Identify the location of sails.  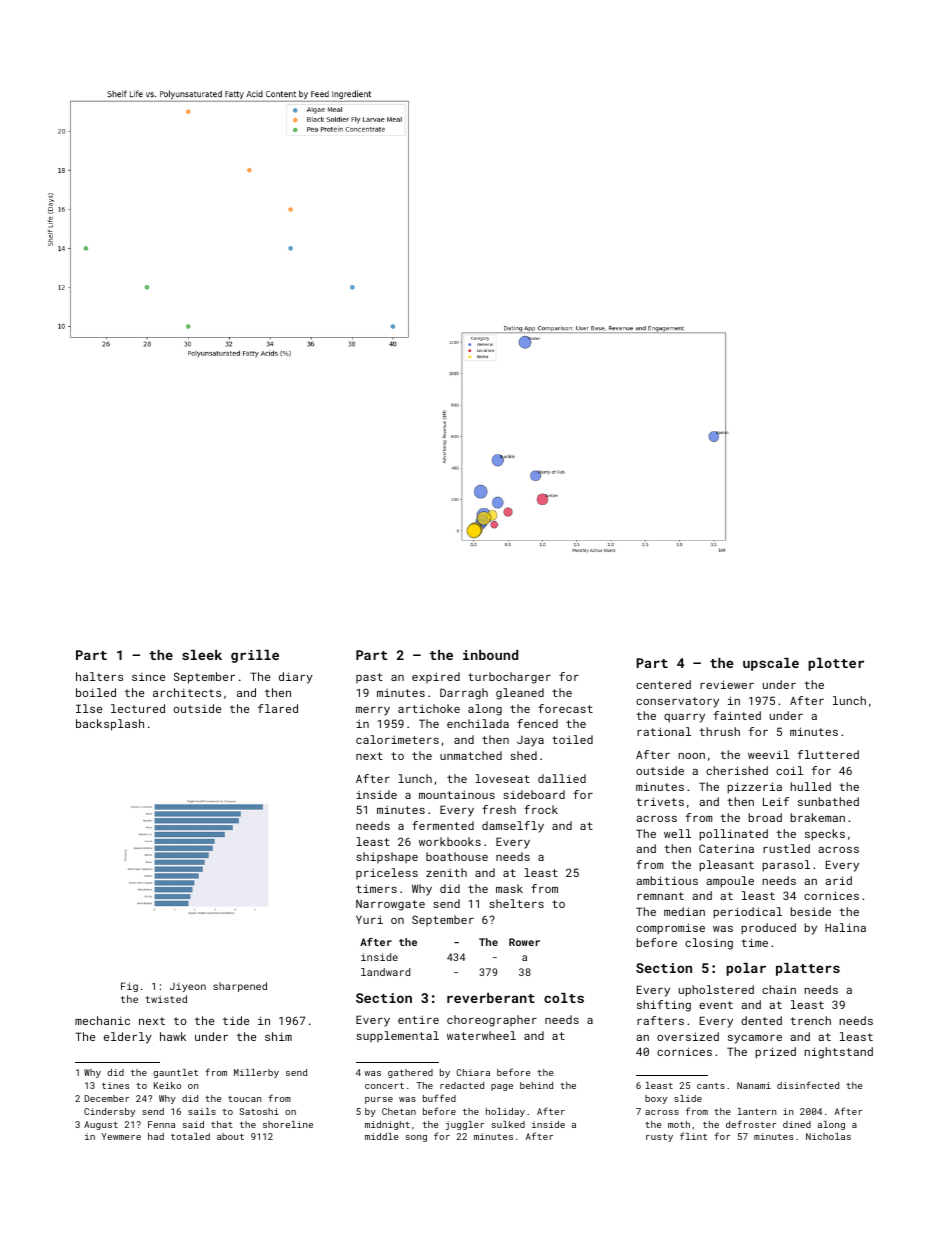
(202, 1111).
